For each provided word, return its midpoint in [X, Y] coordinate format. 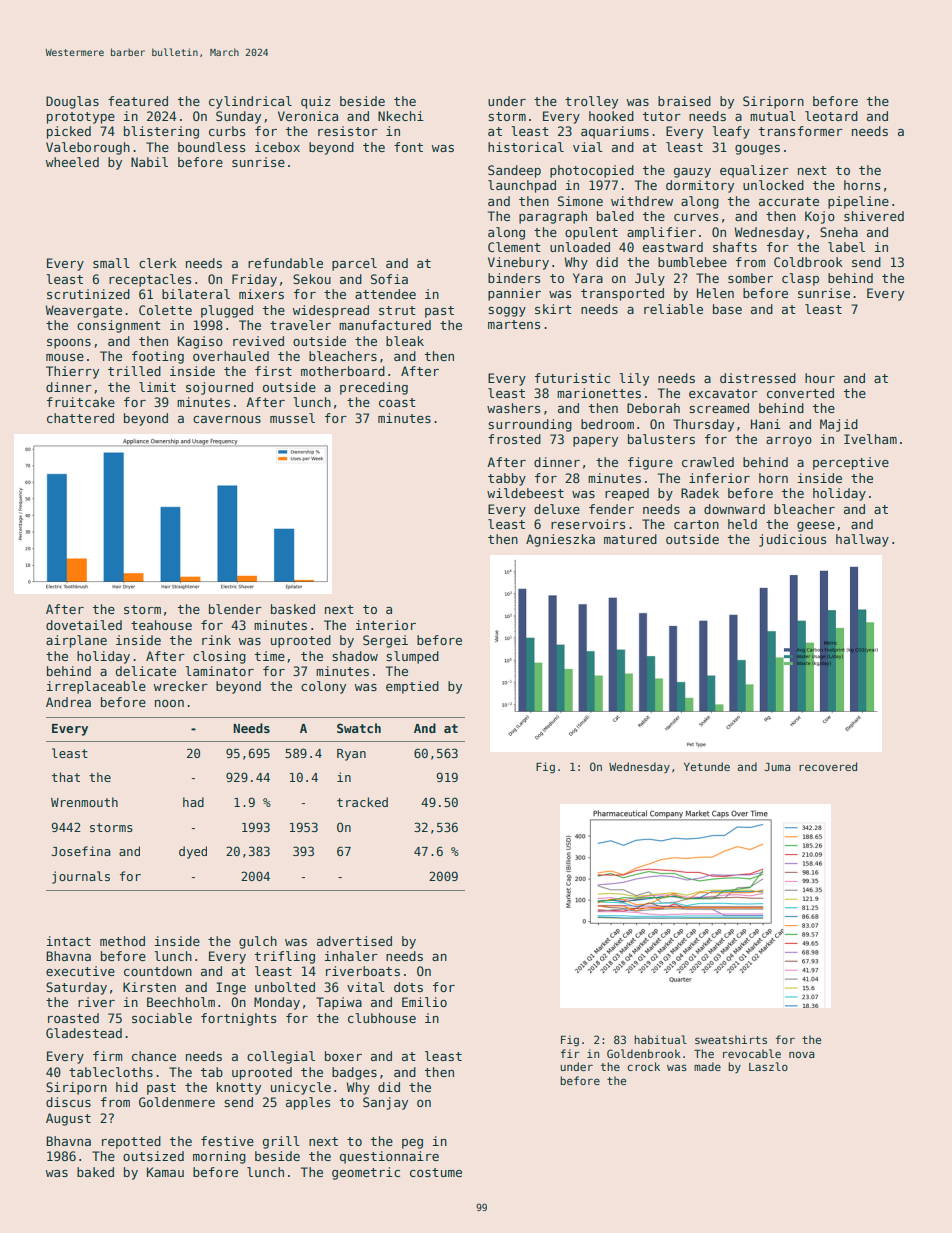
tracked [362, 802]
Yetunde [707, 766]
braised [684, 101]
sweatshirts [731, 1039]
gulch [258, 942]
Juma [777, 767]
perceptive [851, 463]
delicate [146, 671]
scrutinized [88, 294]
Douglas [72, 102]
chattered [80, 418]
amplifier [661, 233]
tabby [507, 479]
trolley [591, 102]
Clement [514, 247]
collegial [281, 1057]
